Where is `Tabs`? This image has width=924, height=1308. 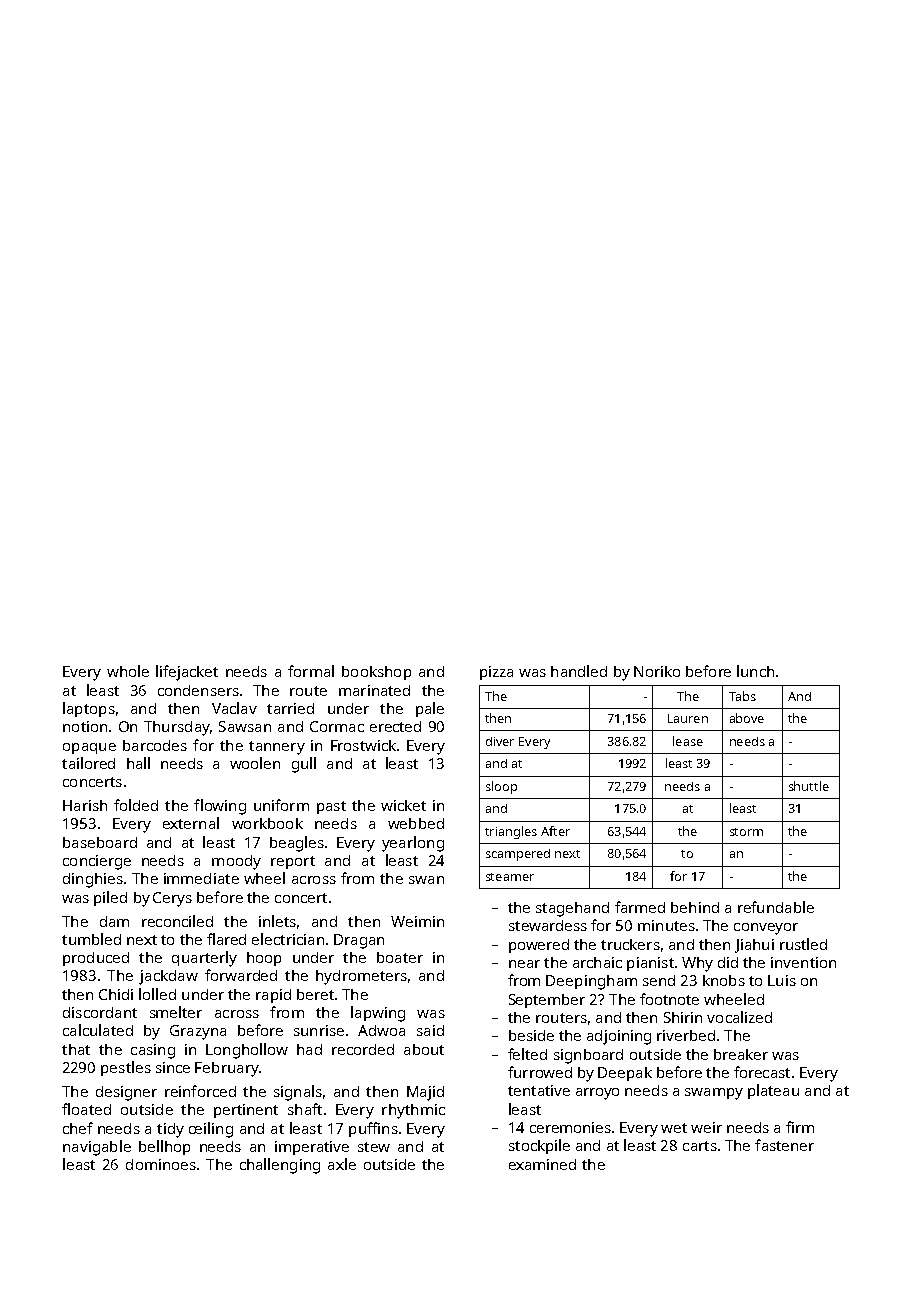
Tabs is located at coordinates (742, 696).
